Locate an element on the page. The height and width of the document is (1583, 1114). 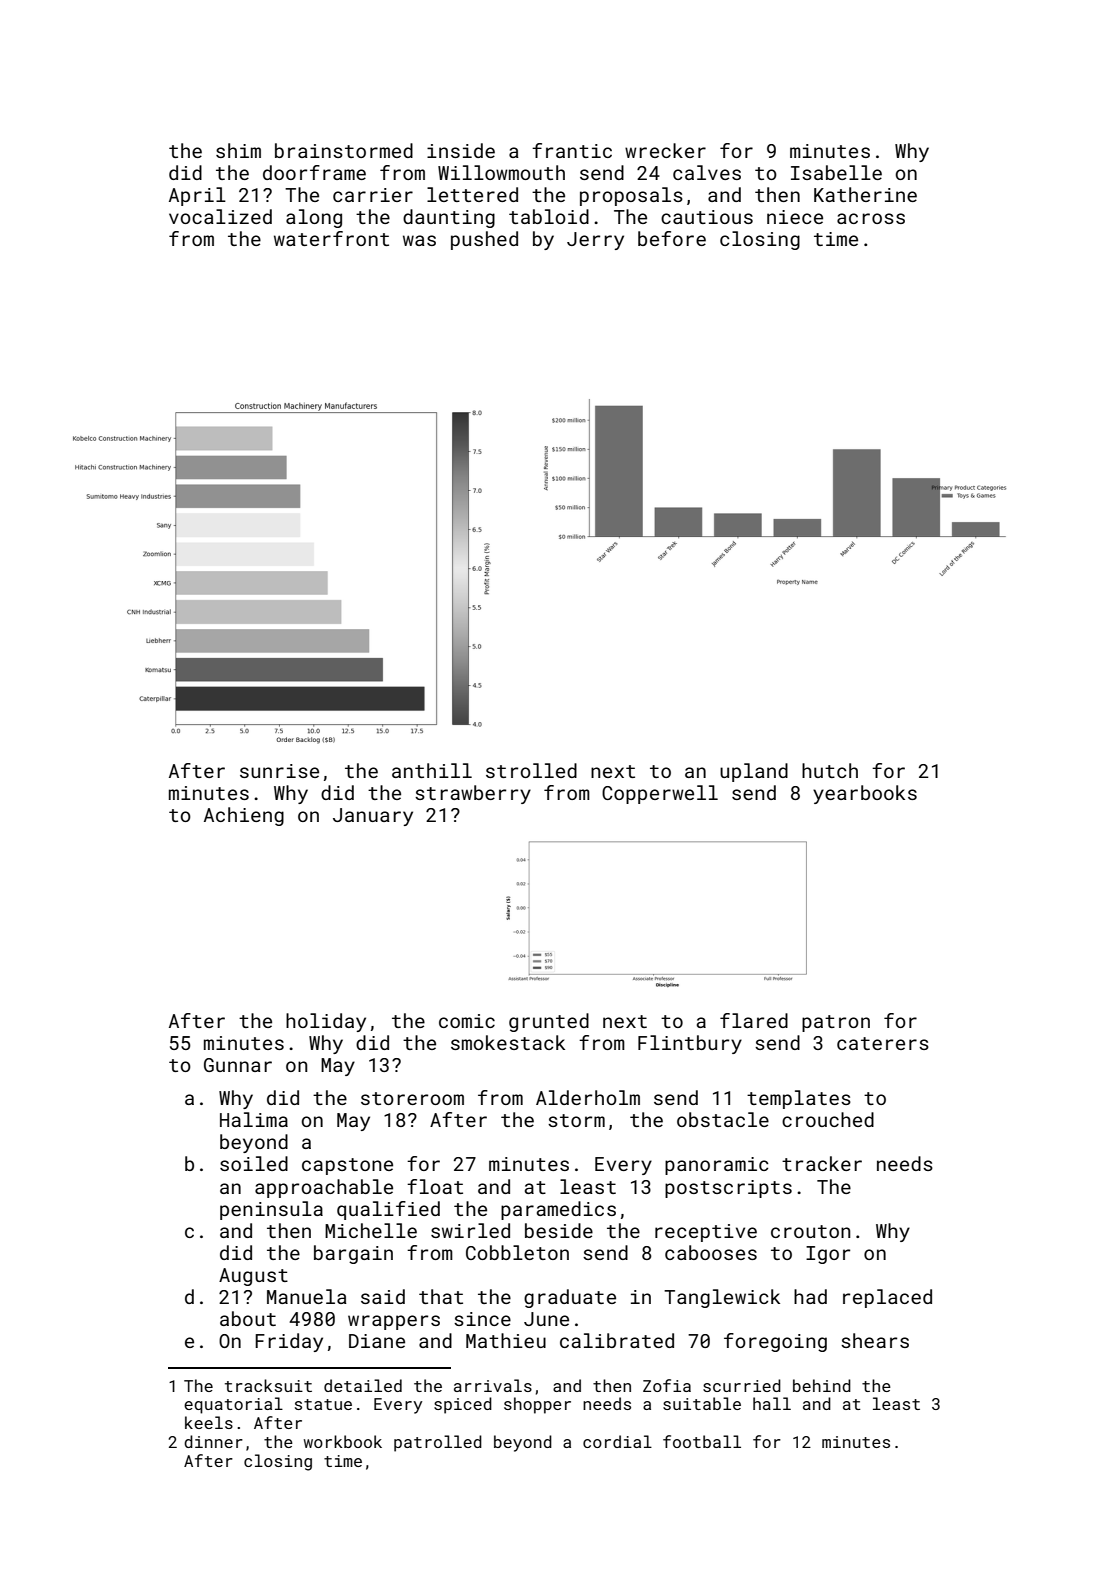
anthill is located at coordinates (432, 770).
